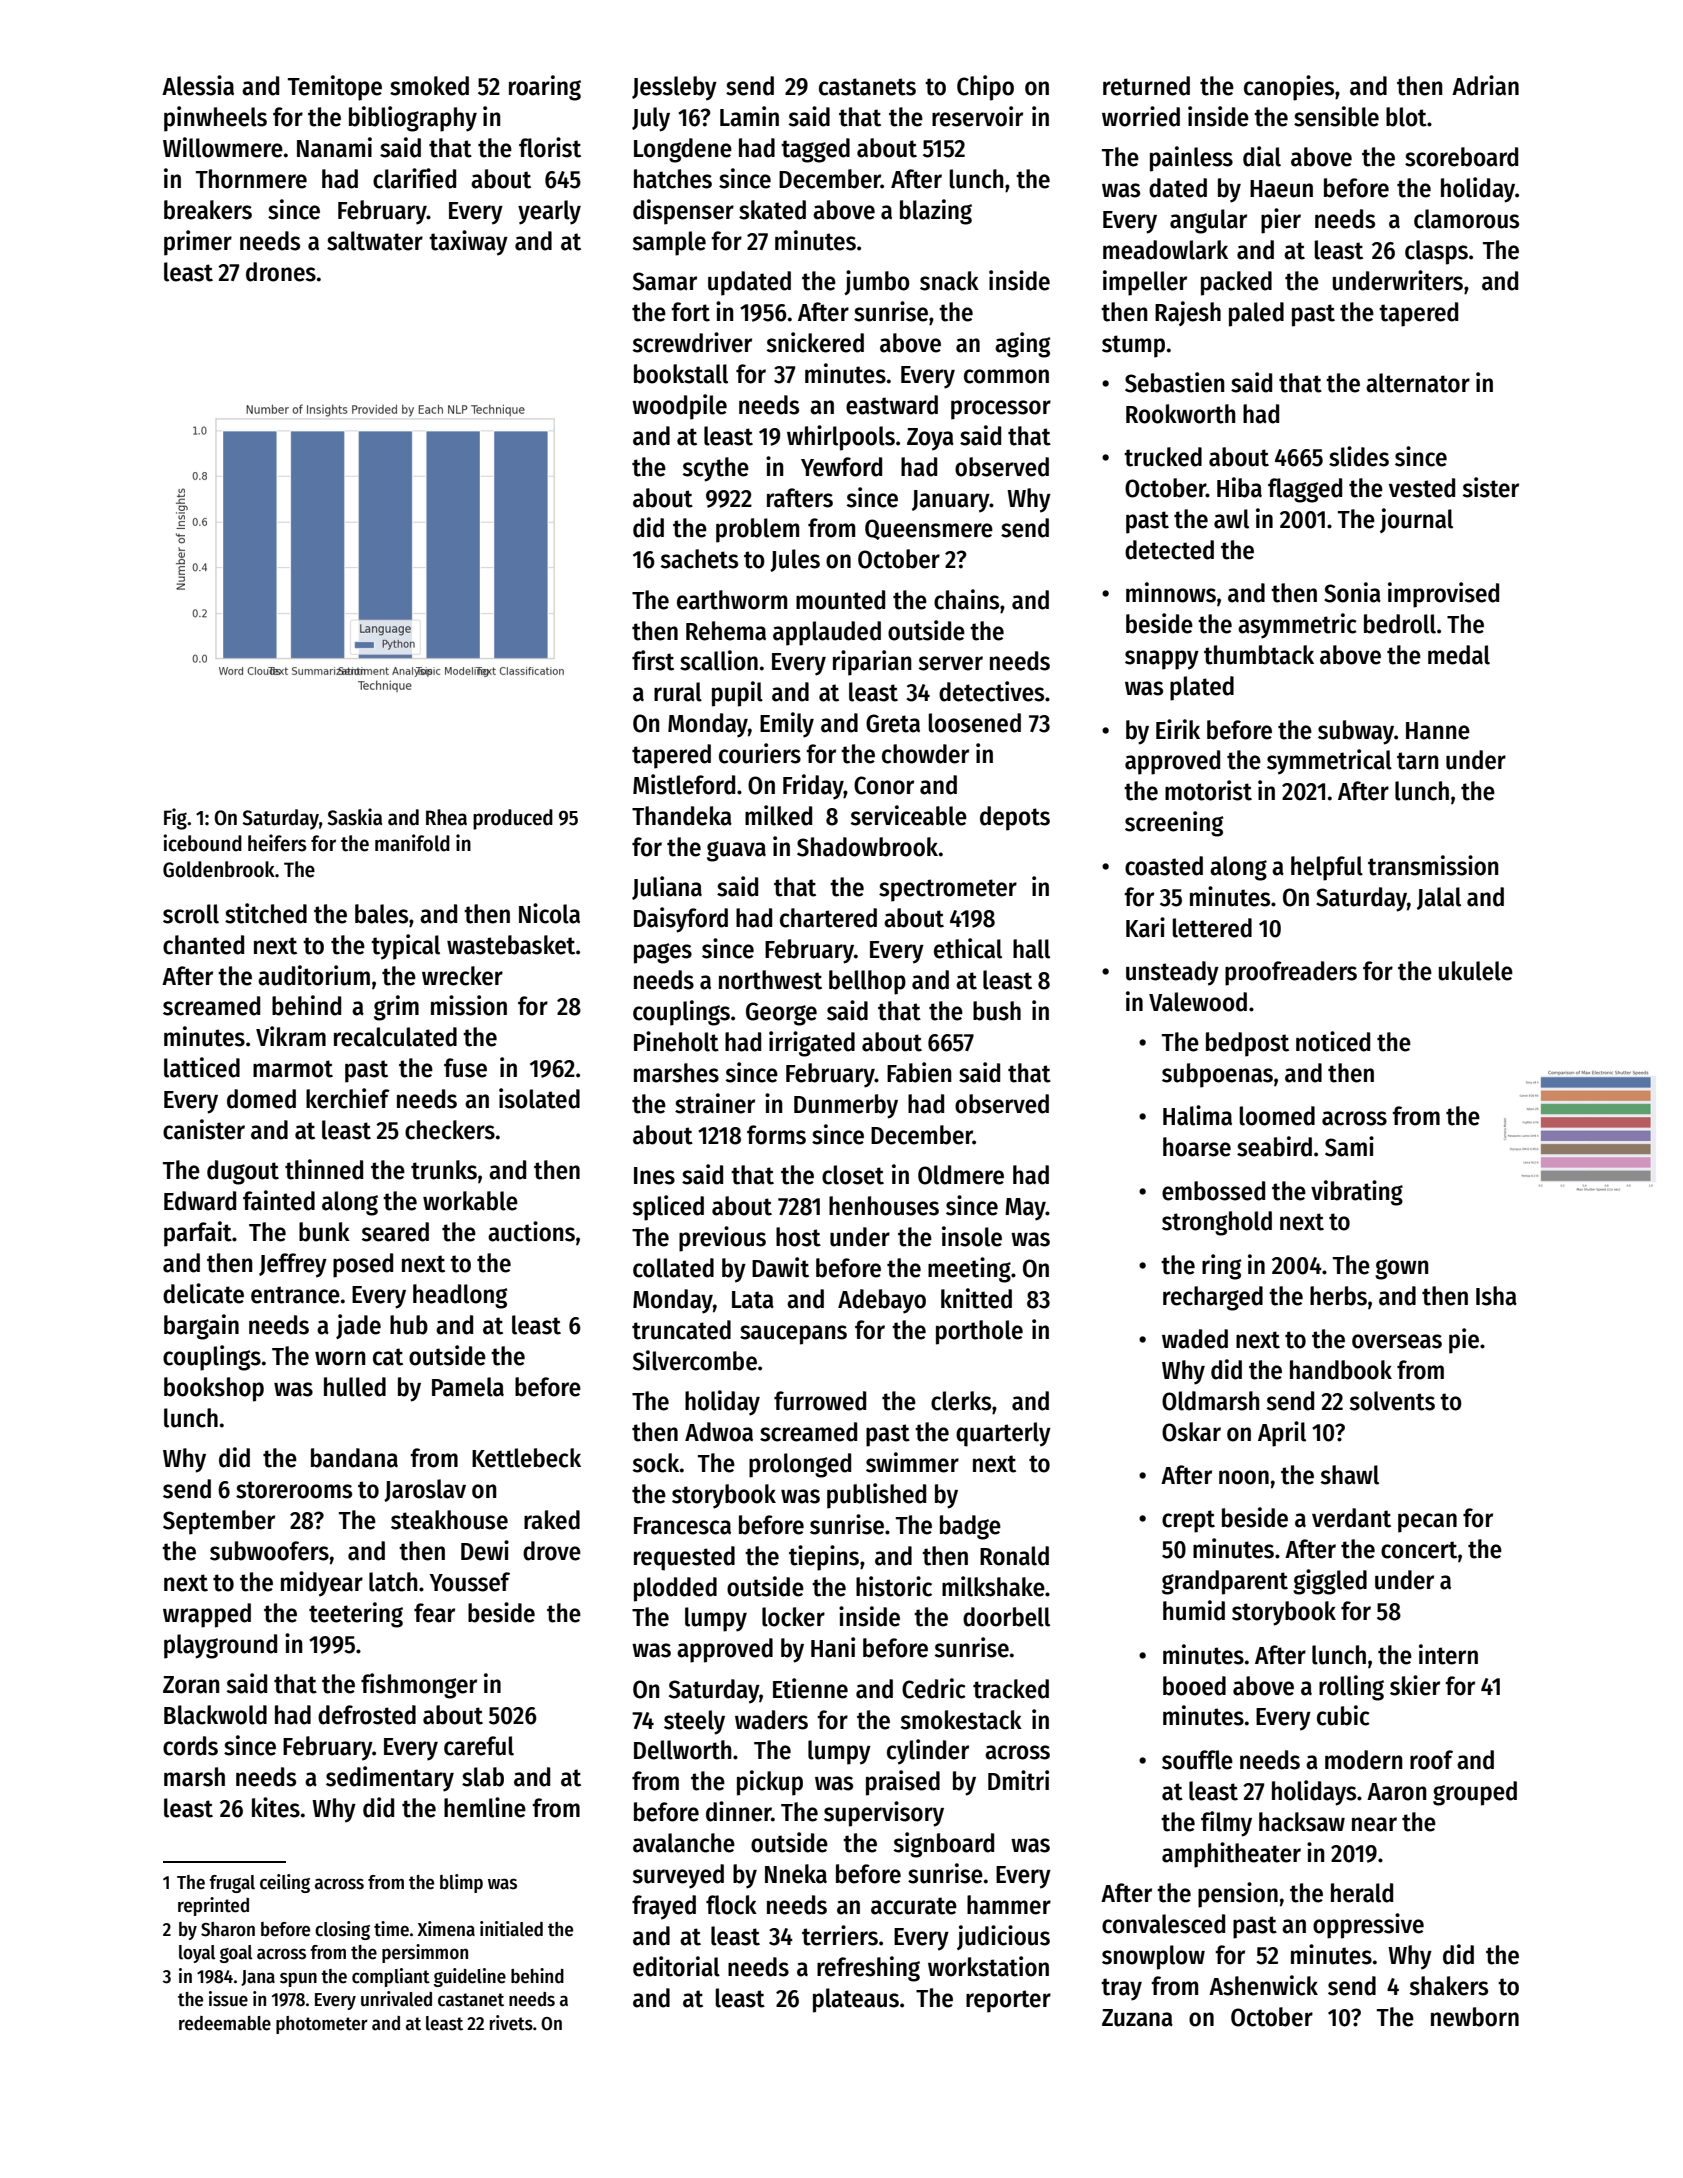 Image resolution: width=1683 pixels, height=2178 pixels. Describe the element at coordinates (856, 2000) in the screenshot. I see `plateaus` at that location.
